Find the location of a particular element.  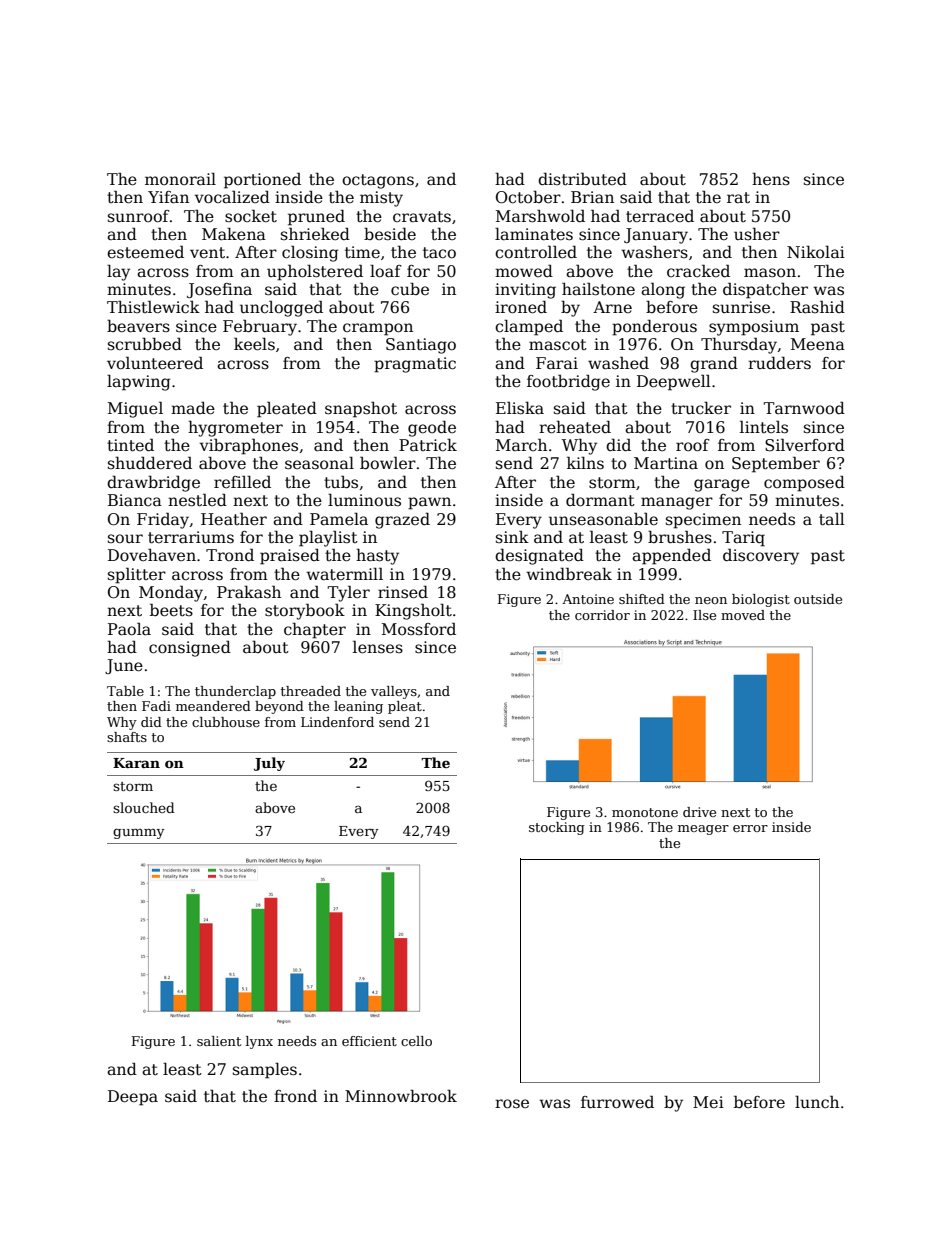

Deepa is located at coordinates (133, 1098).
